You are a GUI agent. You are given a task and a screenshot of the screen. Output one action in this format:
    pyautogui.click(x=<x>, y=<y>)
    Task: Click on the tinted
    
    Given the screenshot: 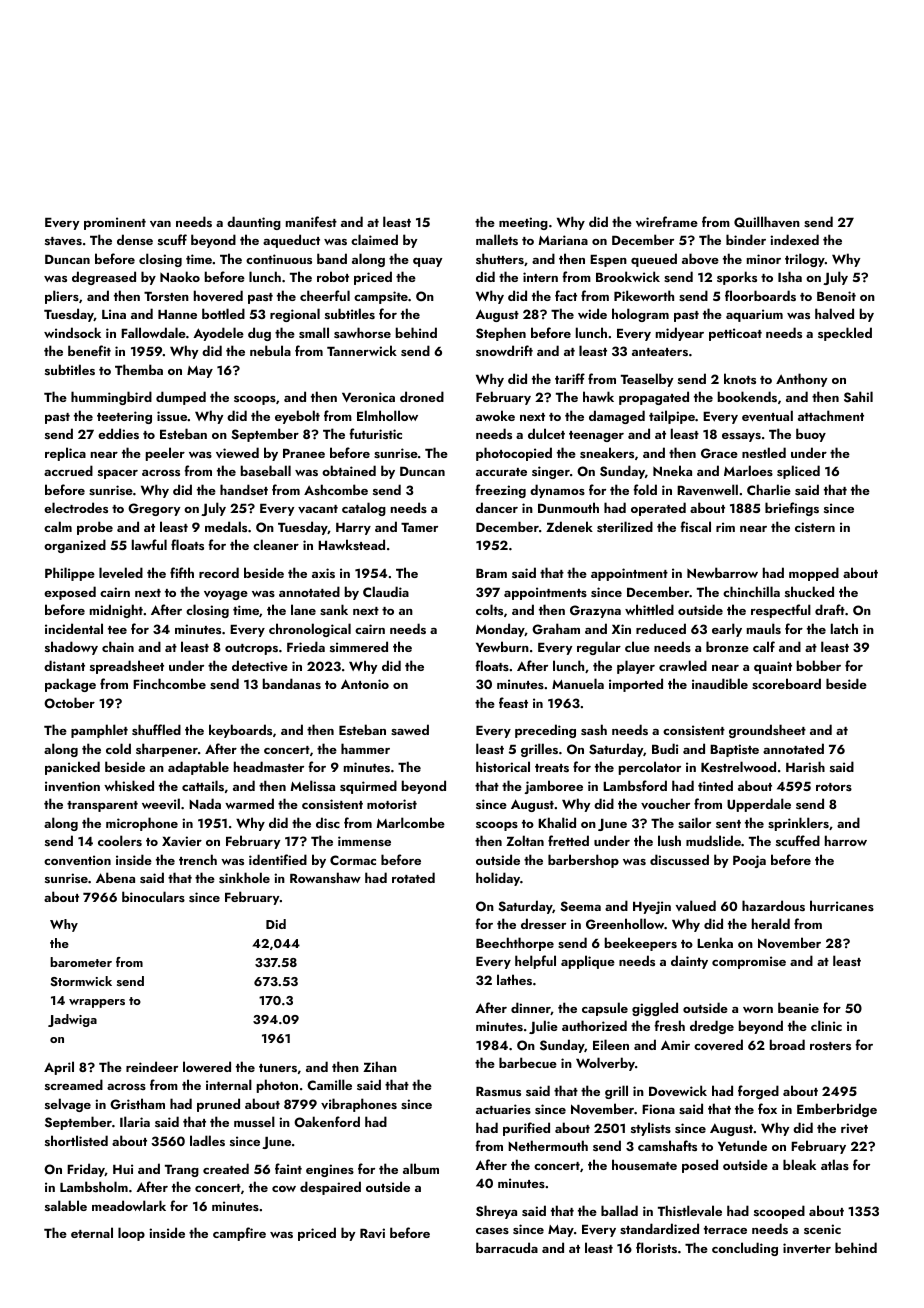 What is the action you would take?
    pyautogui.click(x=715, y=785)
